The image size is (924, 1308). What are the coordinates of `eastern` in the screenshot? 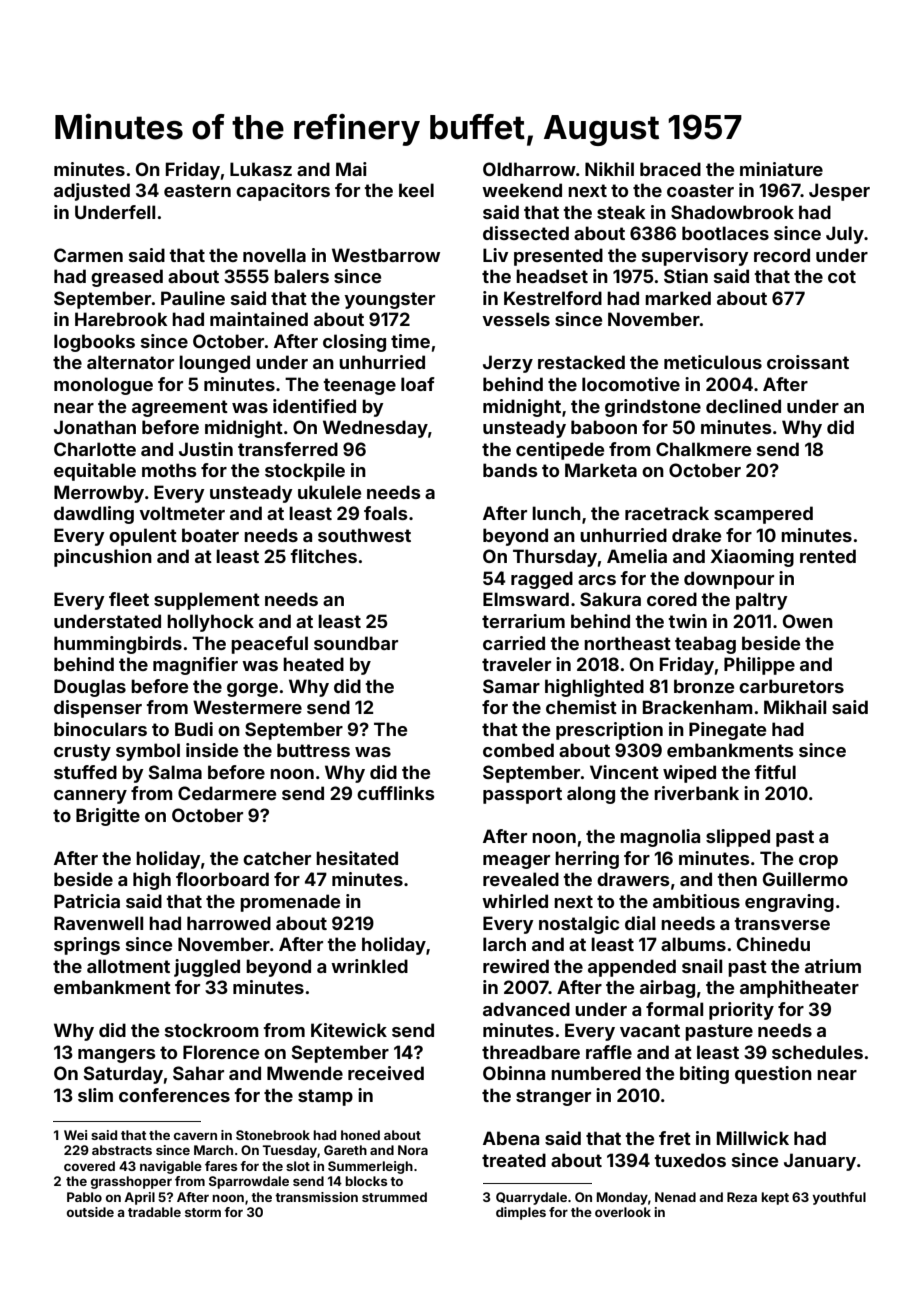 It's located at (197, 190).
